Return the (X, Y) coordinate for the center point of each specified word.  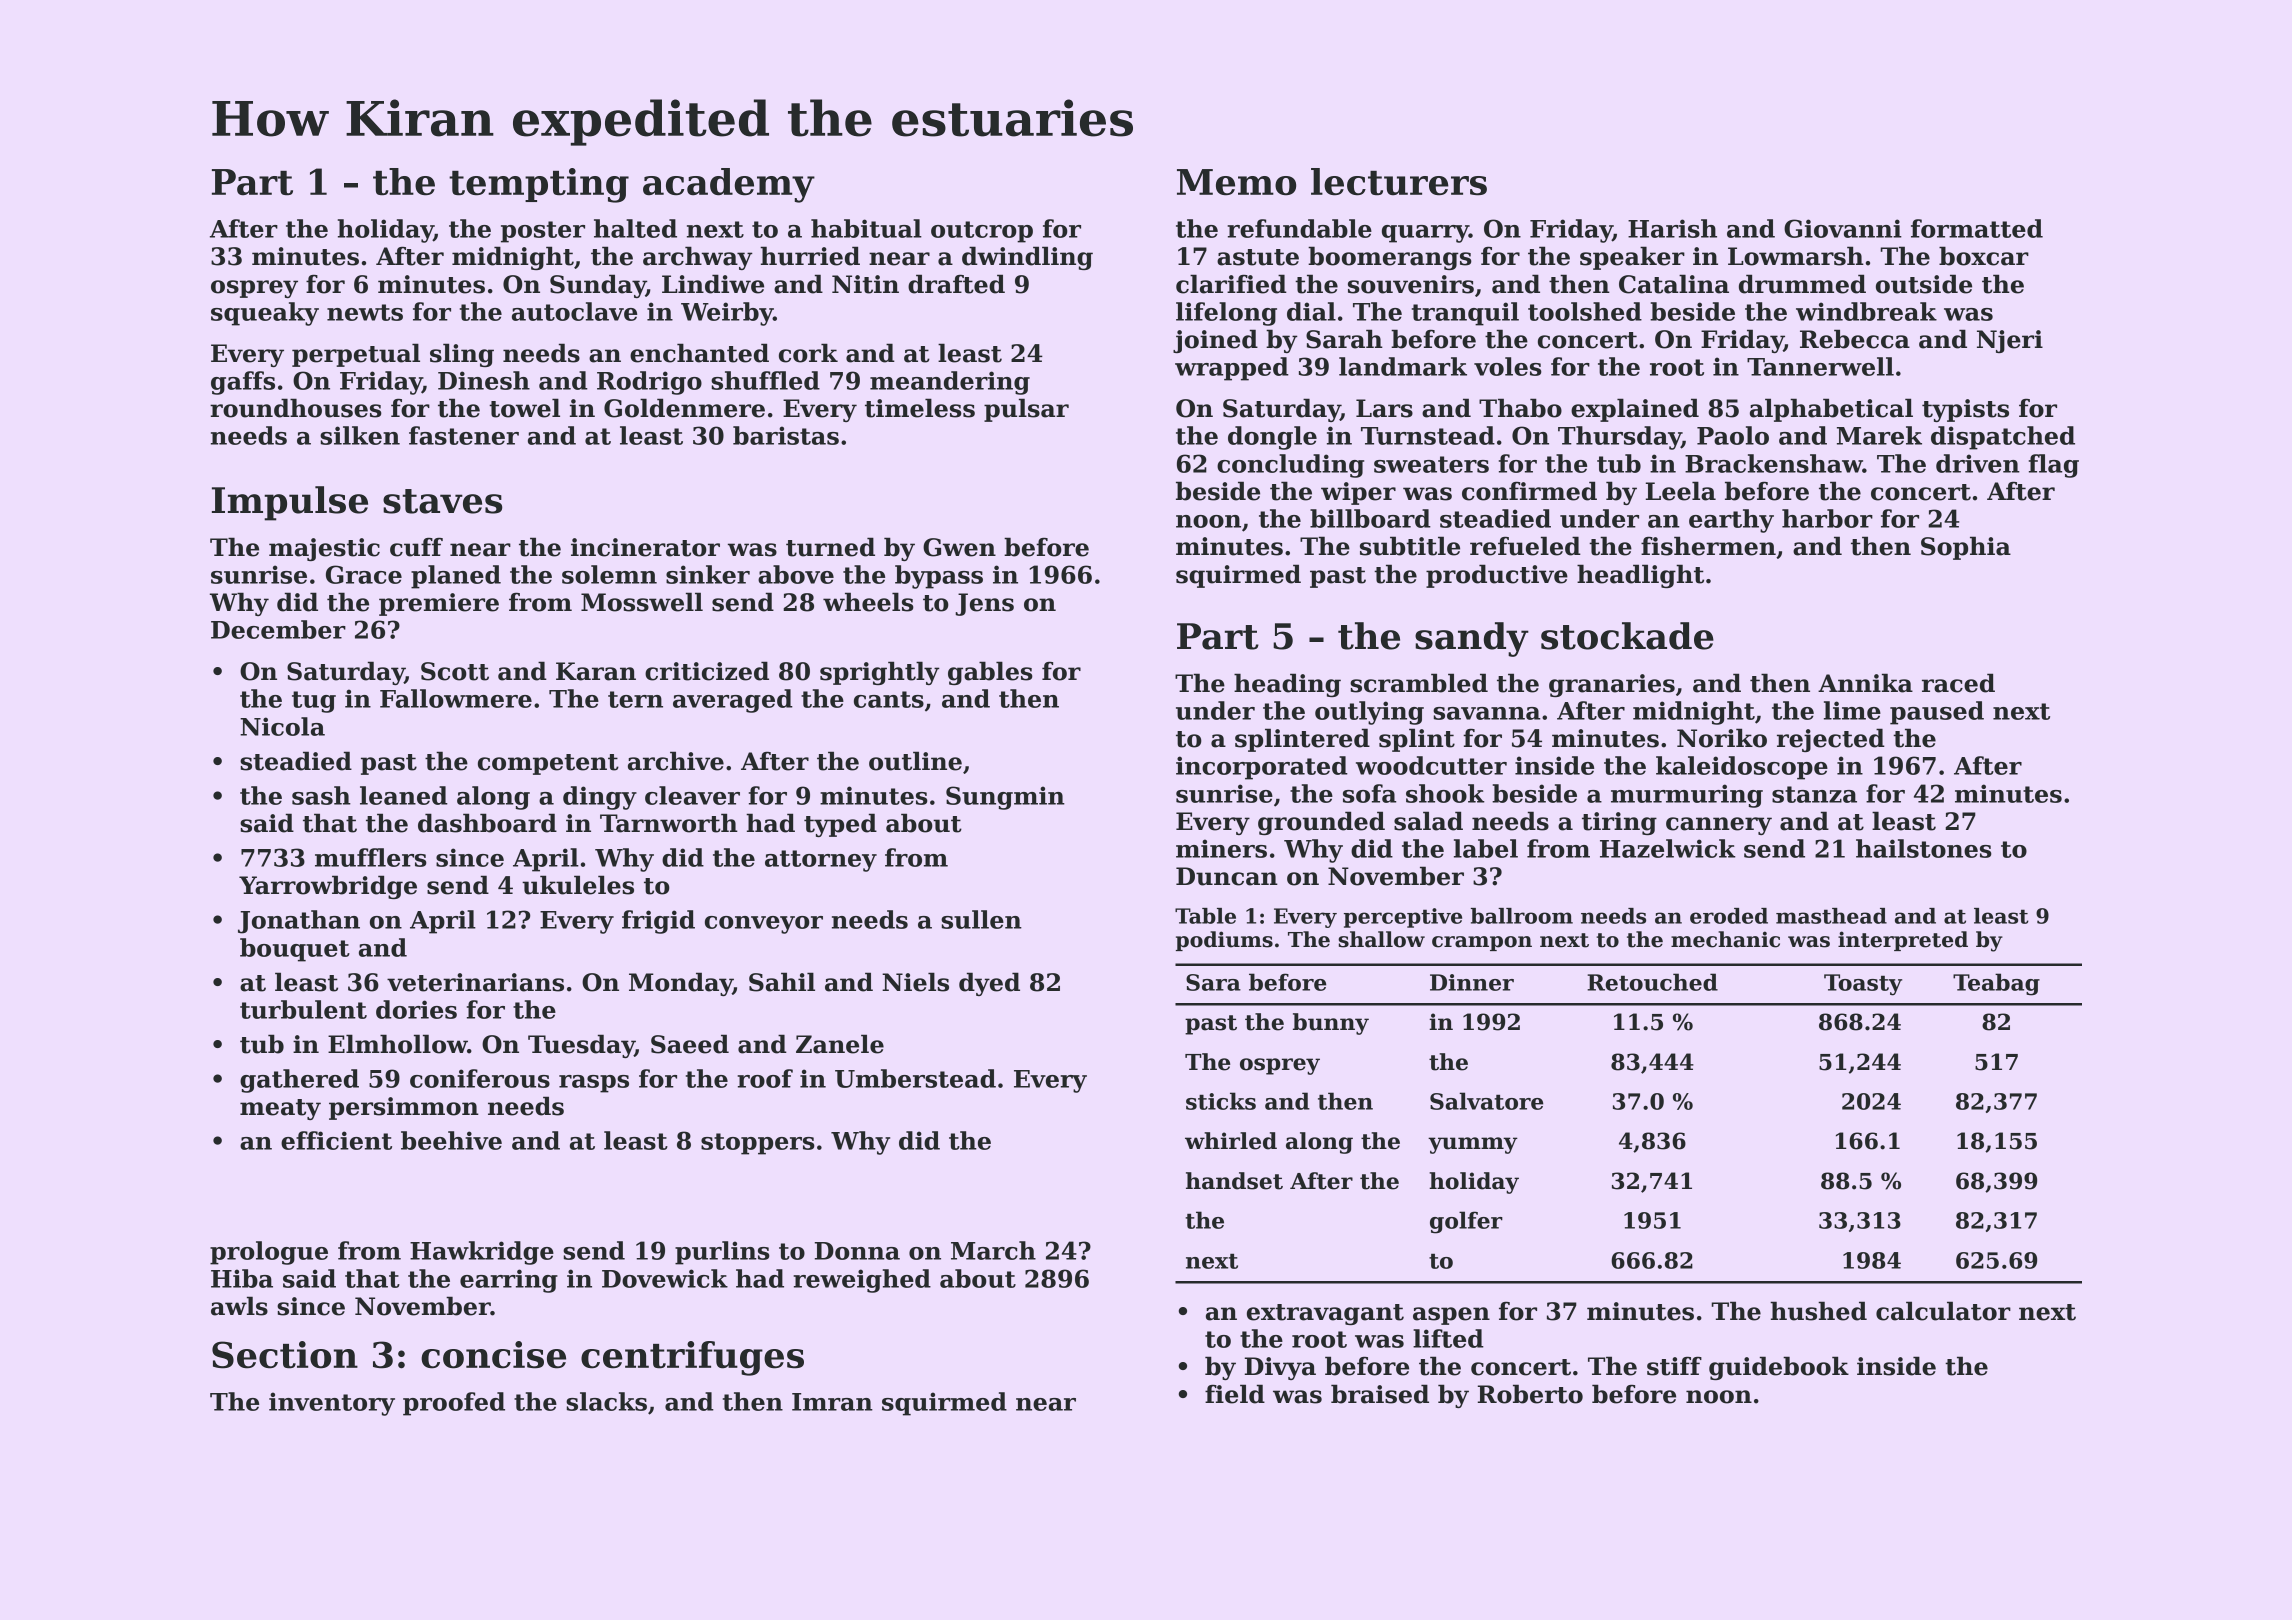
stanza (1814, 794)
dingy (600, 798)
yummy (1473, 1145)
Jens (984, 604)
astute (1258, 257)
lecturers (1399, 182)
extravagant (1325, 1314)
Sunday (598, 286)
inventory (332, 1404)
